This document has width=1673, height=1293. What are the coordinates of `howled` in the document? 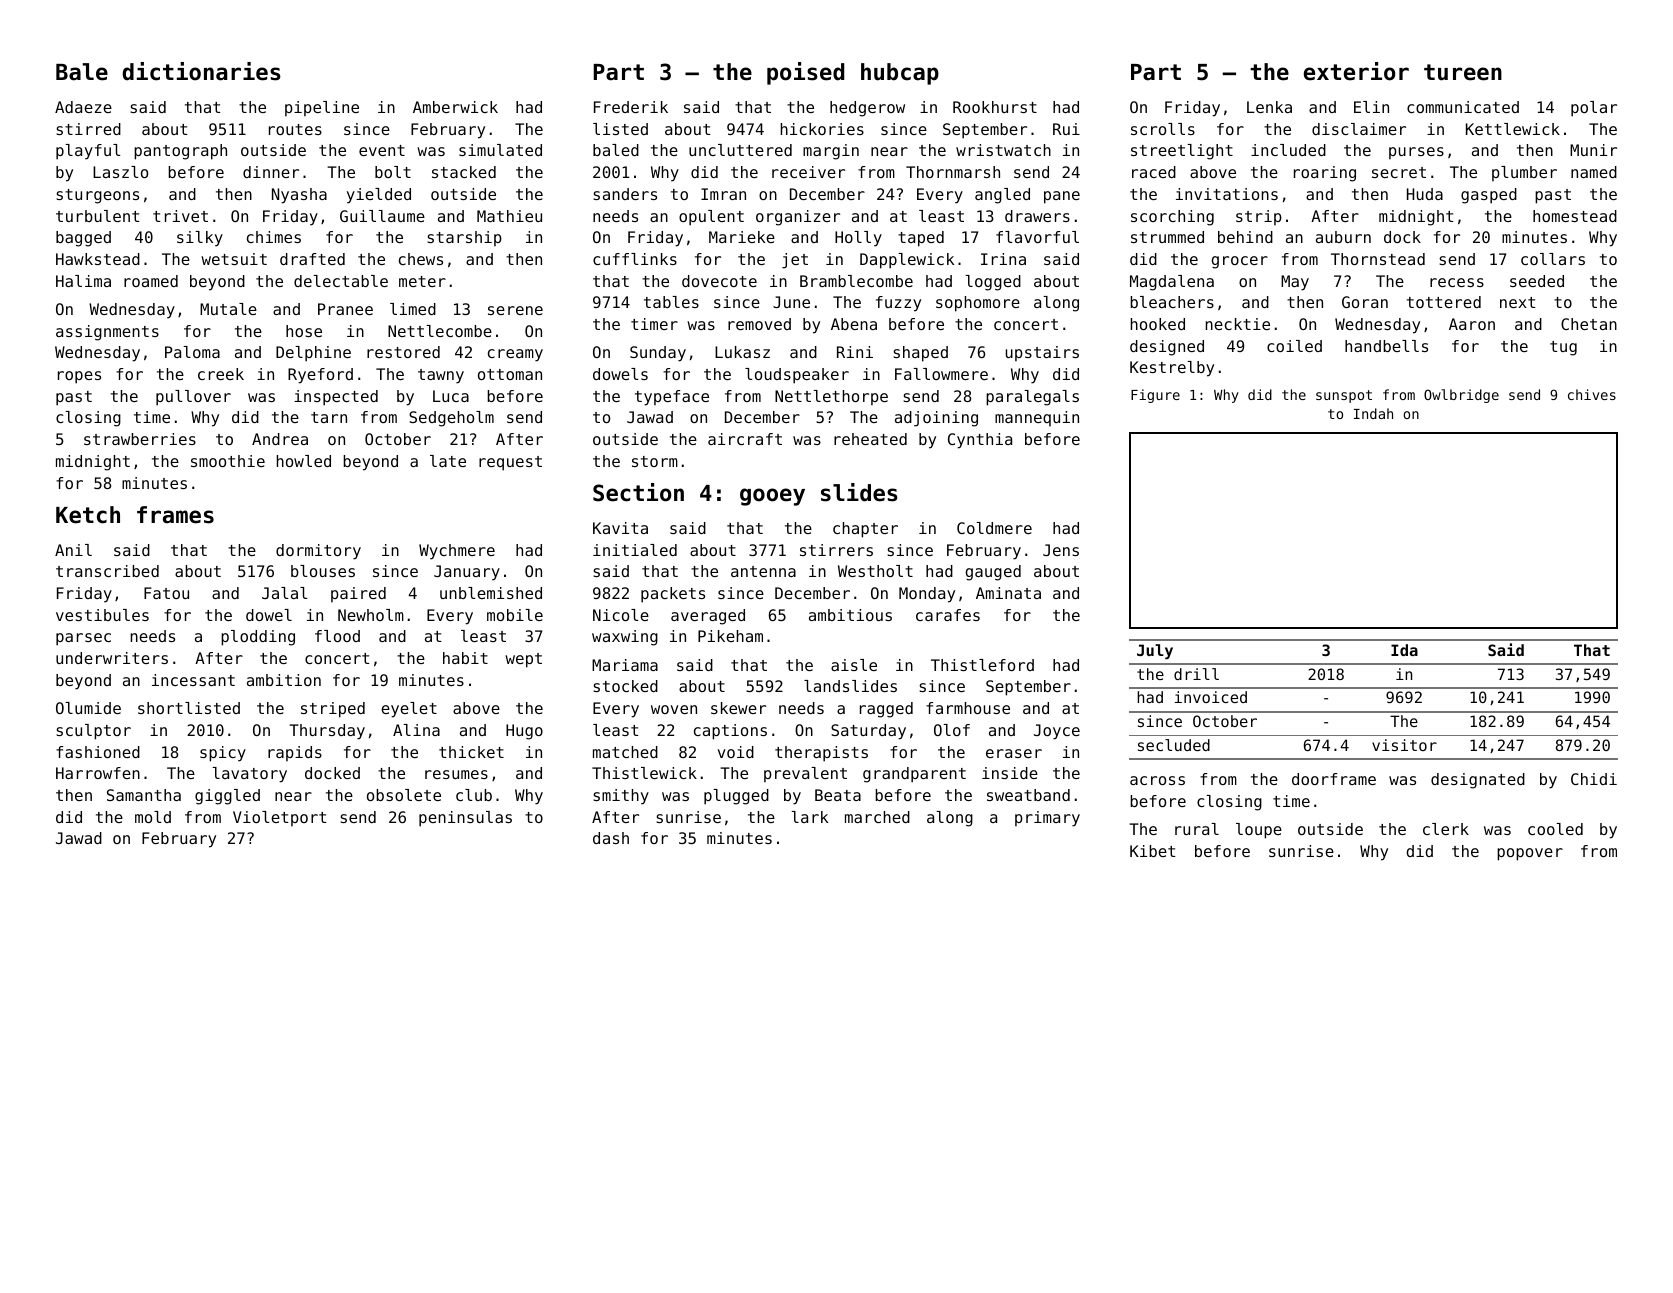 It's located at (304, 461).
